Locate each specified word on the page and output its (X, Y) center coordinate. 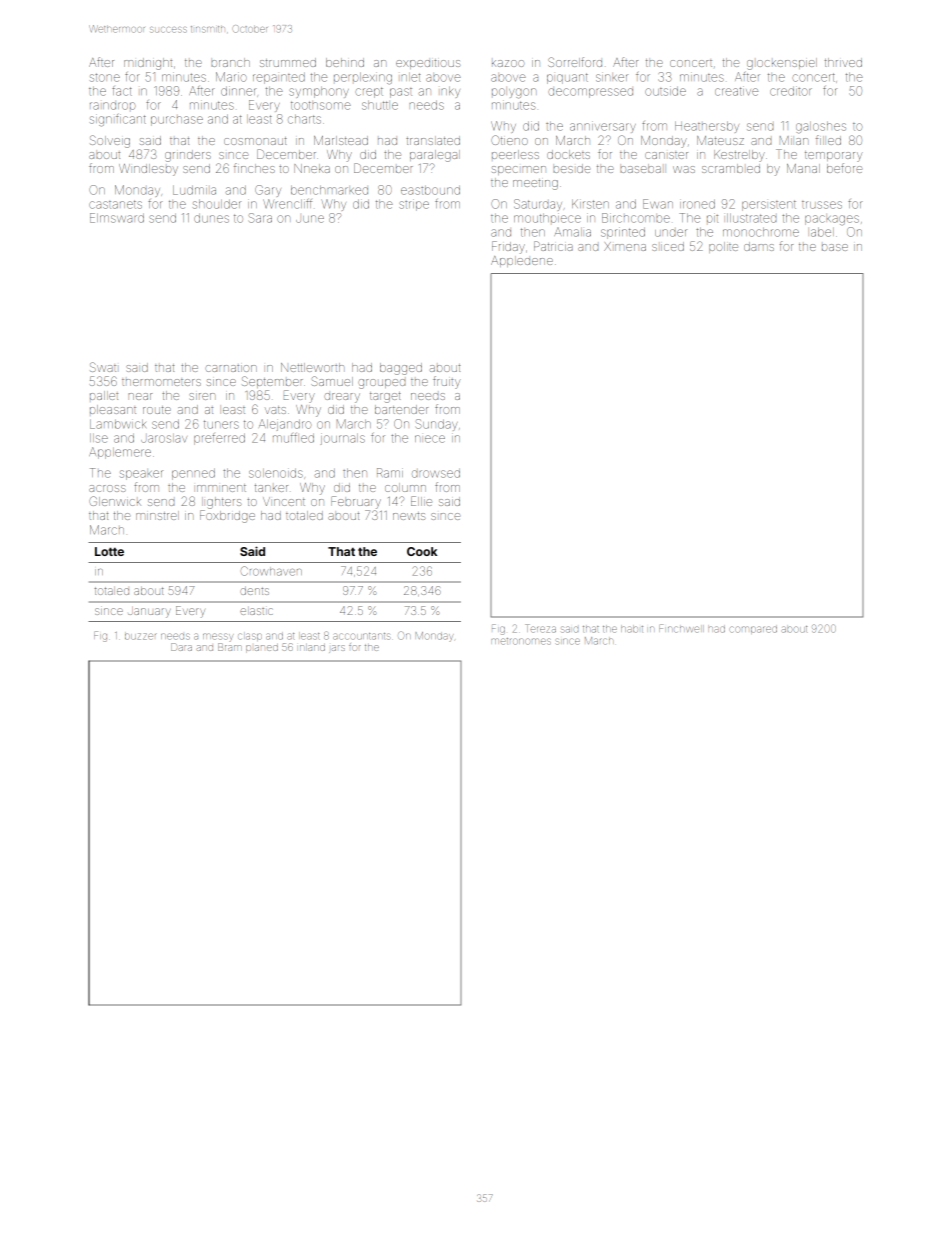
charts (304, 119)
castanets (115, 204)
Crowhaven (271, 571)
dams (759, 246)
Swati (103, 367)
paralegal (435, 156)
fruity (447, 382)
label (822, 232)
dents (254, 590)
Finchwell (681, 628)
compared (753, 630)
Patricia (553, 246)
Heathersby (707, 127)
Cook (422, 551)
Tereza (540, 628)
